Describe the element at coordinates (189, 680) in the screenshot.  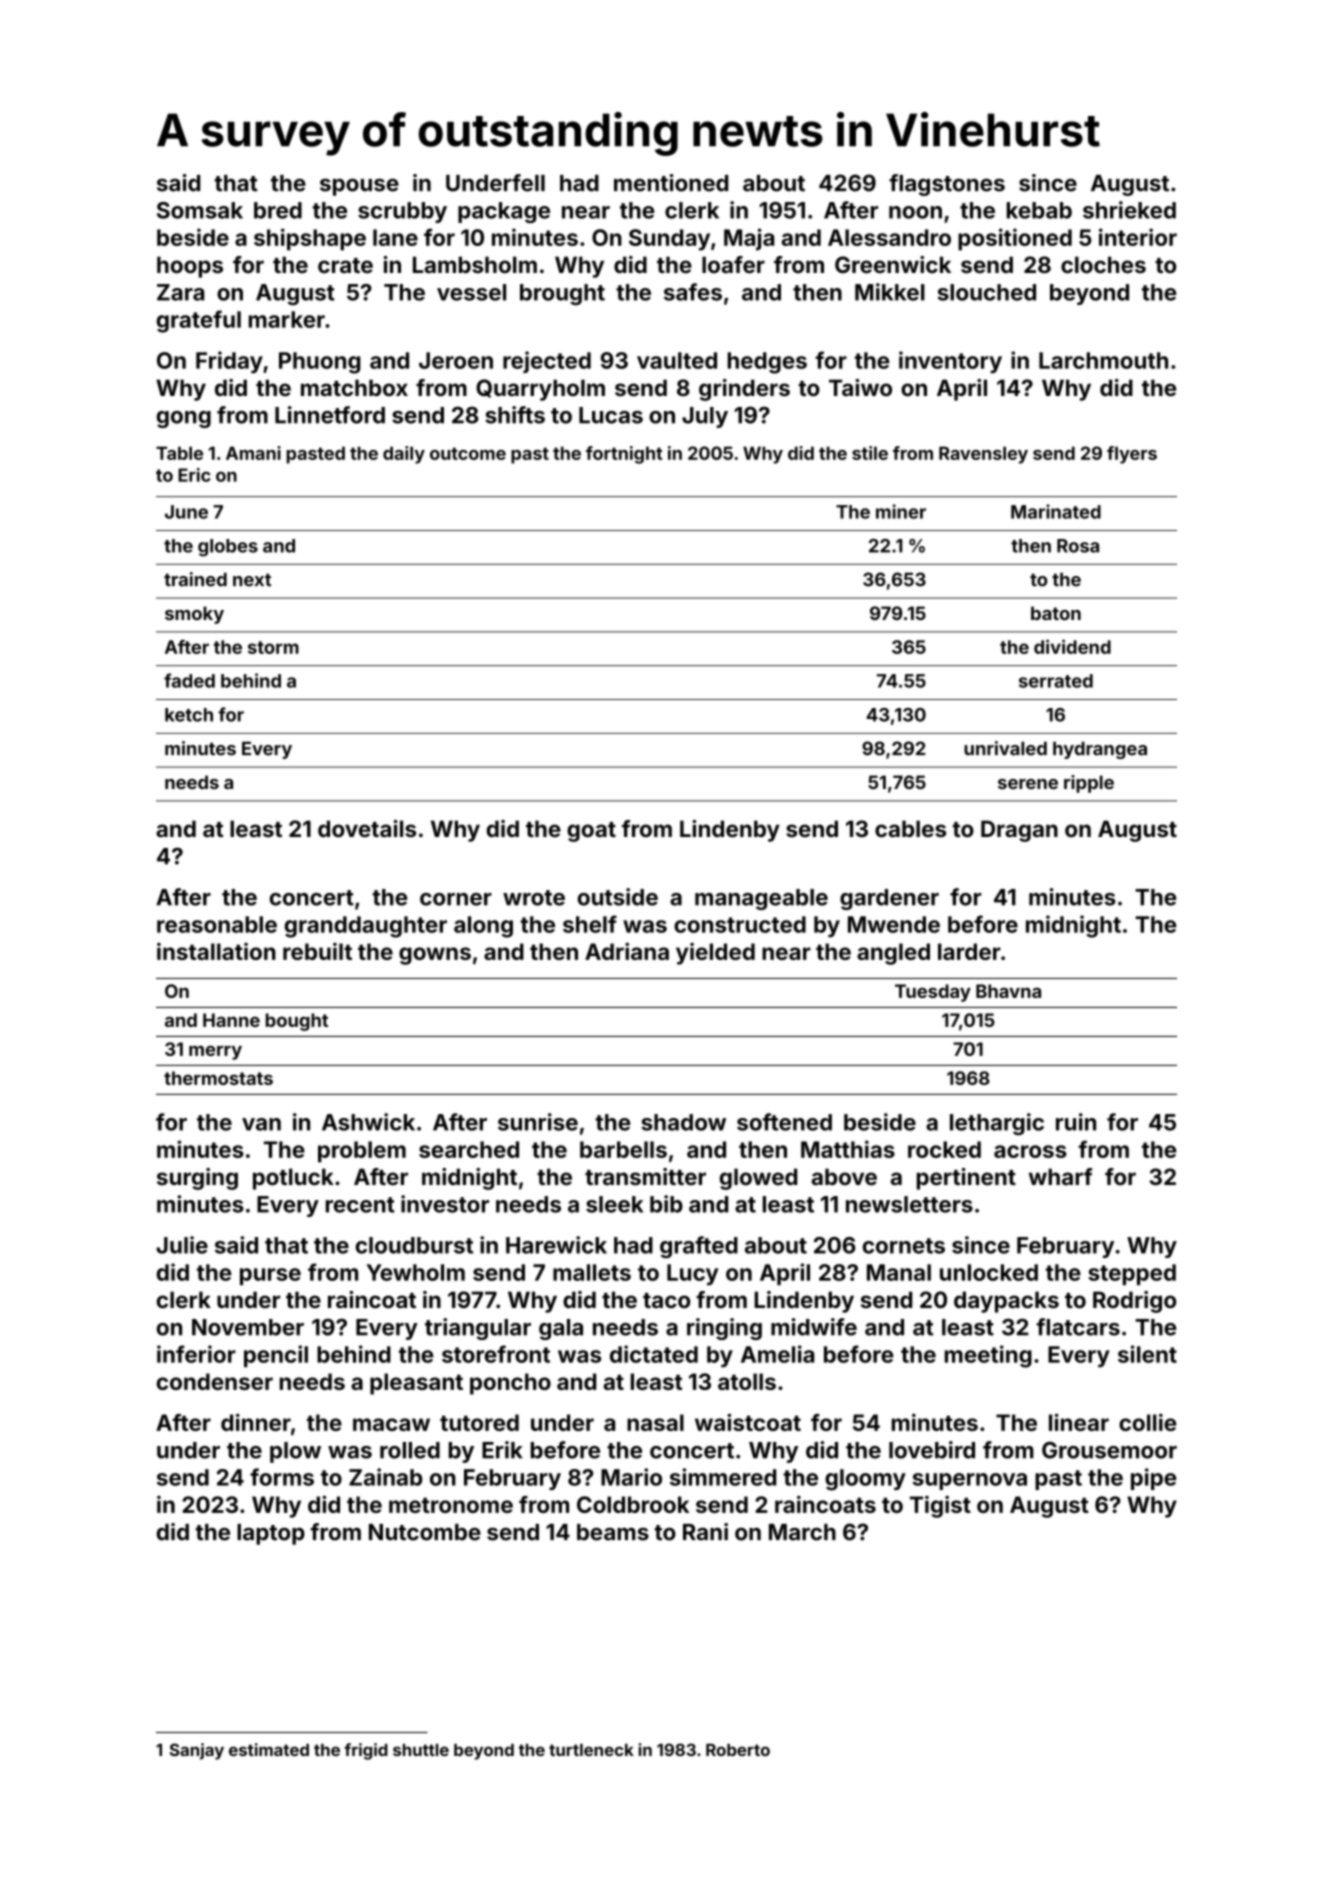
I see `faded` at that location.
